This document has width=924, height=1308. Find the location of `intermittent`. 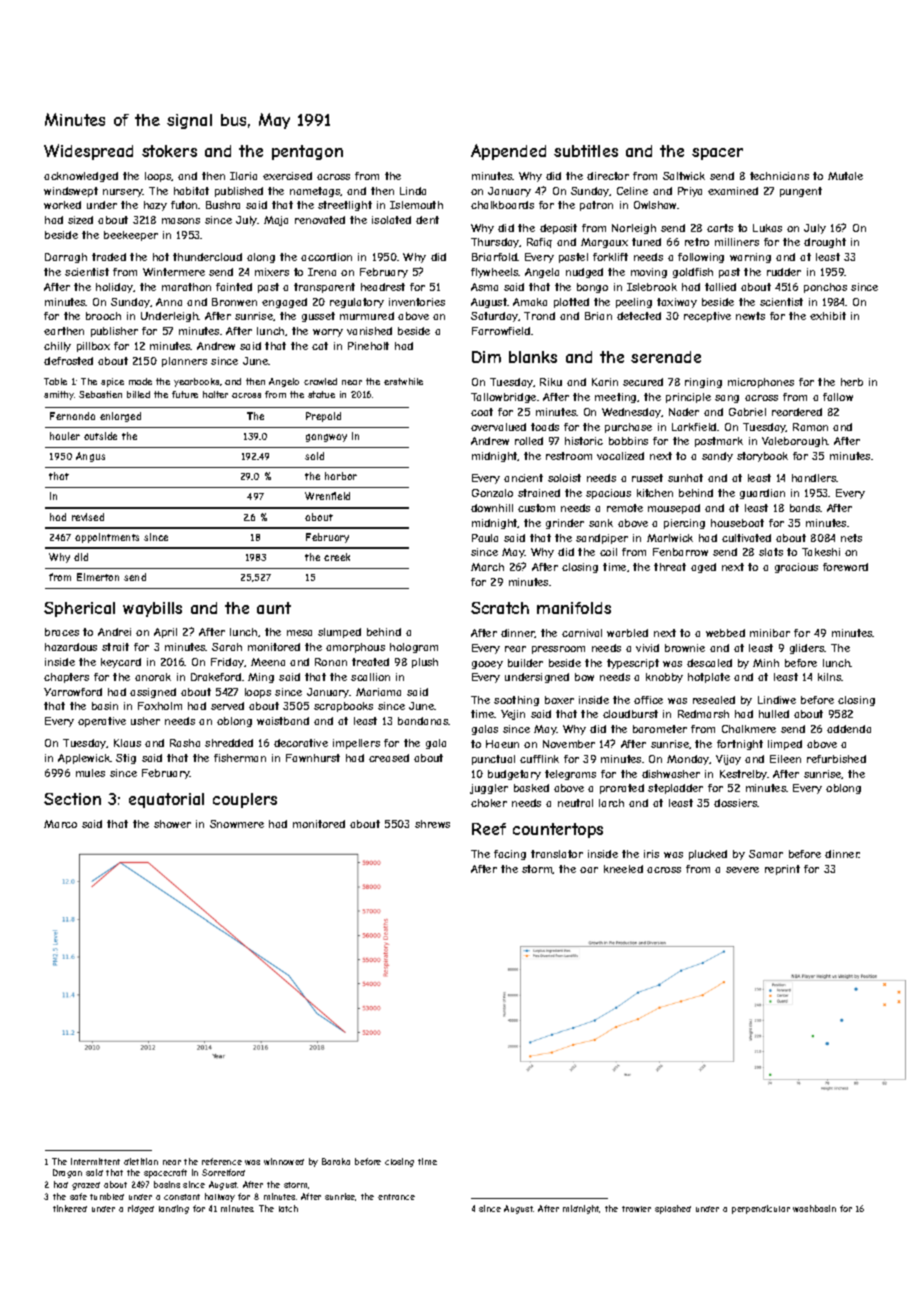

intermittent is located at coordinates (95, 1161).
